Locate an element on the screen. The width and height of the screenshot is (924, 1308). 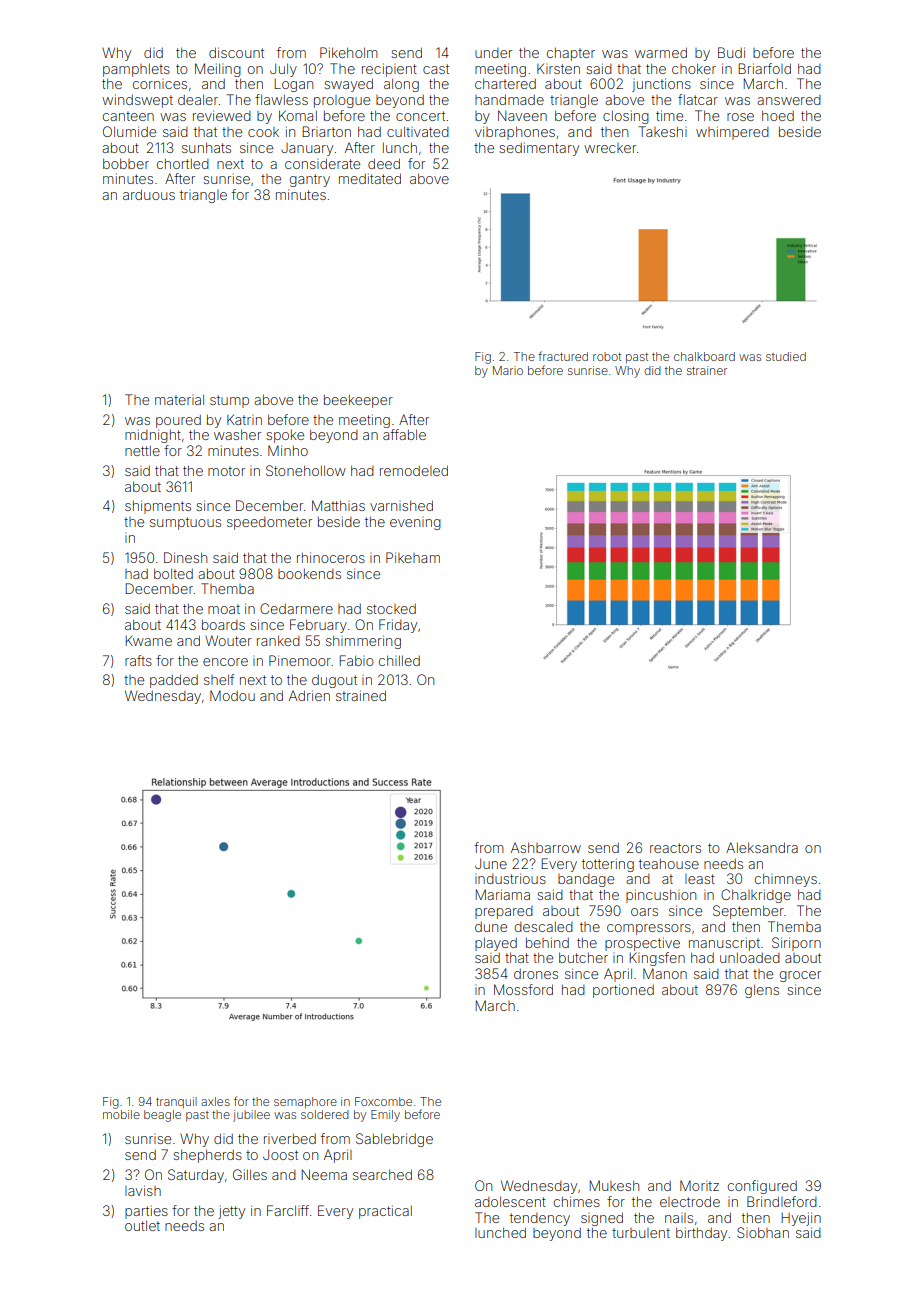
speedometer is located at coordinates (269, 523).
